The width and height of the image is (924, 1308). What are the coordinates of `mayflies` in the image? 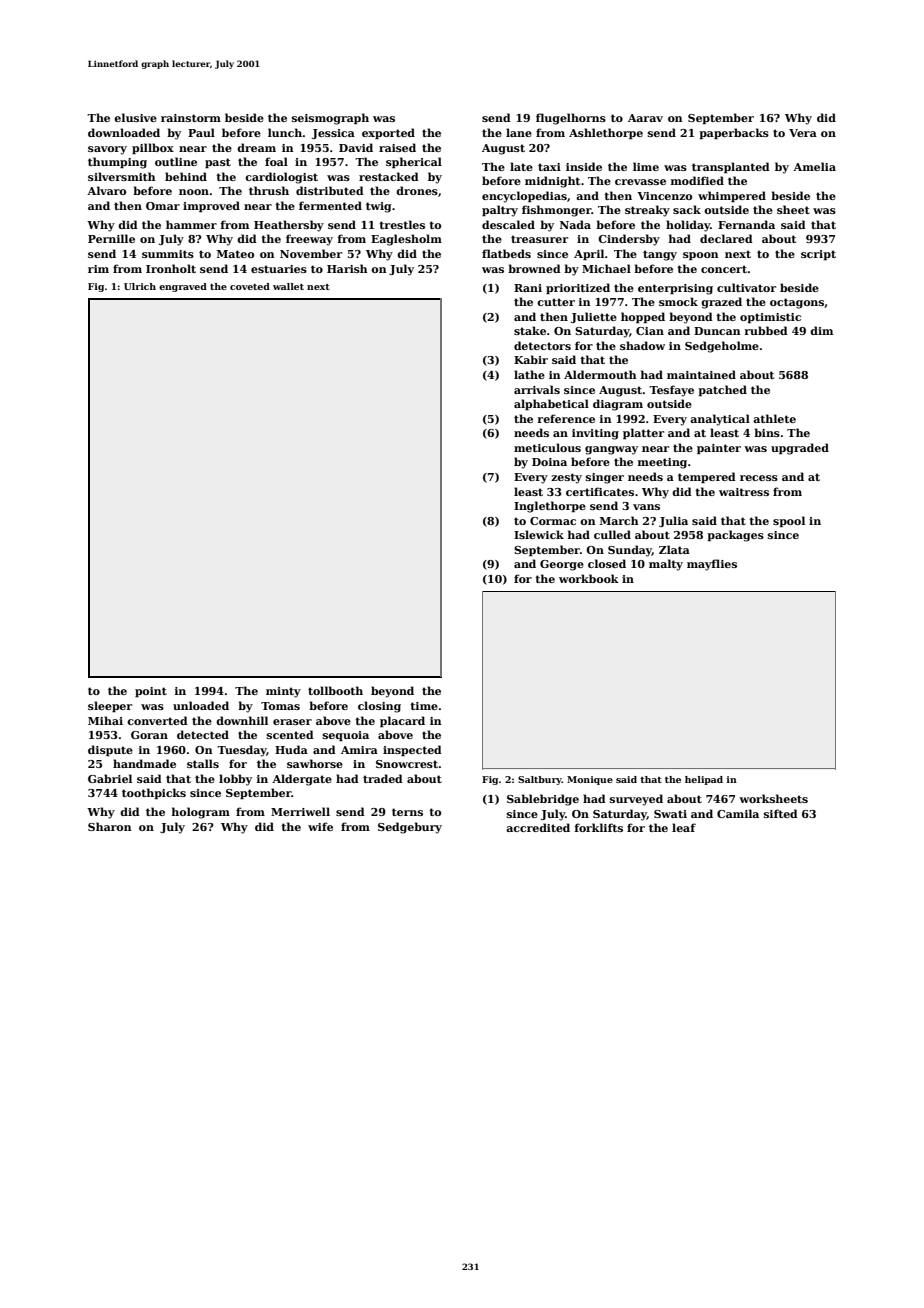 It's located at (712, 565).
